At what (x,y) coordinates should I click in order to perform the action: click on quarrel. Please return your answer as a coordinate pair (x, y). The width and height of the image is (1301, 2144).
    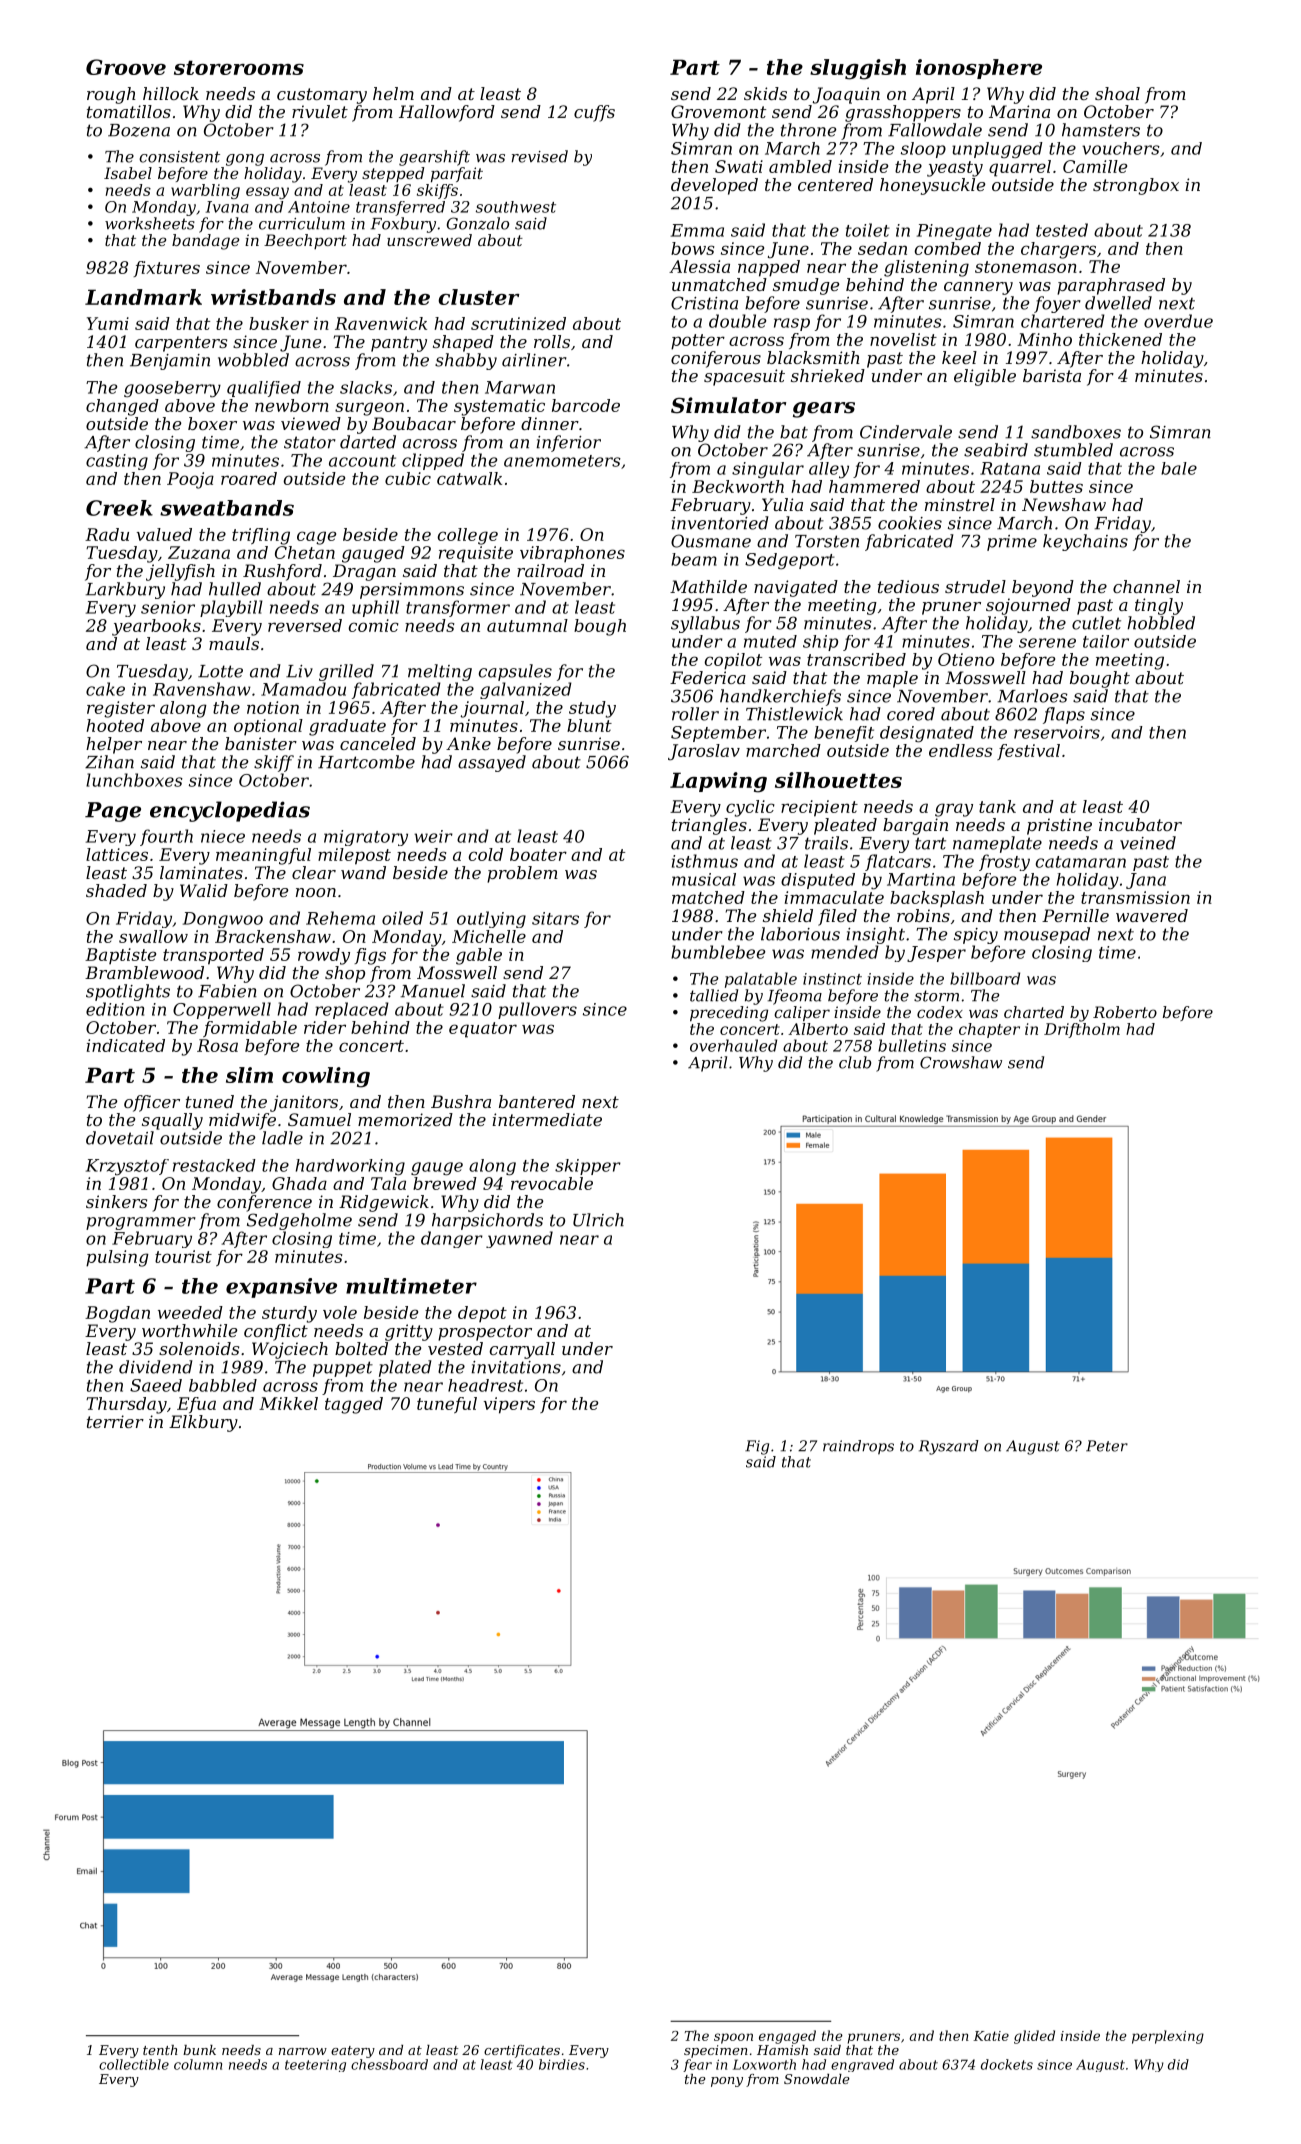
    Looking at the image, I should click on (1020, 168).
